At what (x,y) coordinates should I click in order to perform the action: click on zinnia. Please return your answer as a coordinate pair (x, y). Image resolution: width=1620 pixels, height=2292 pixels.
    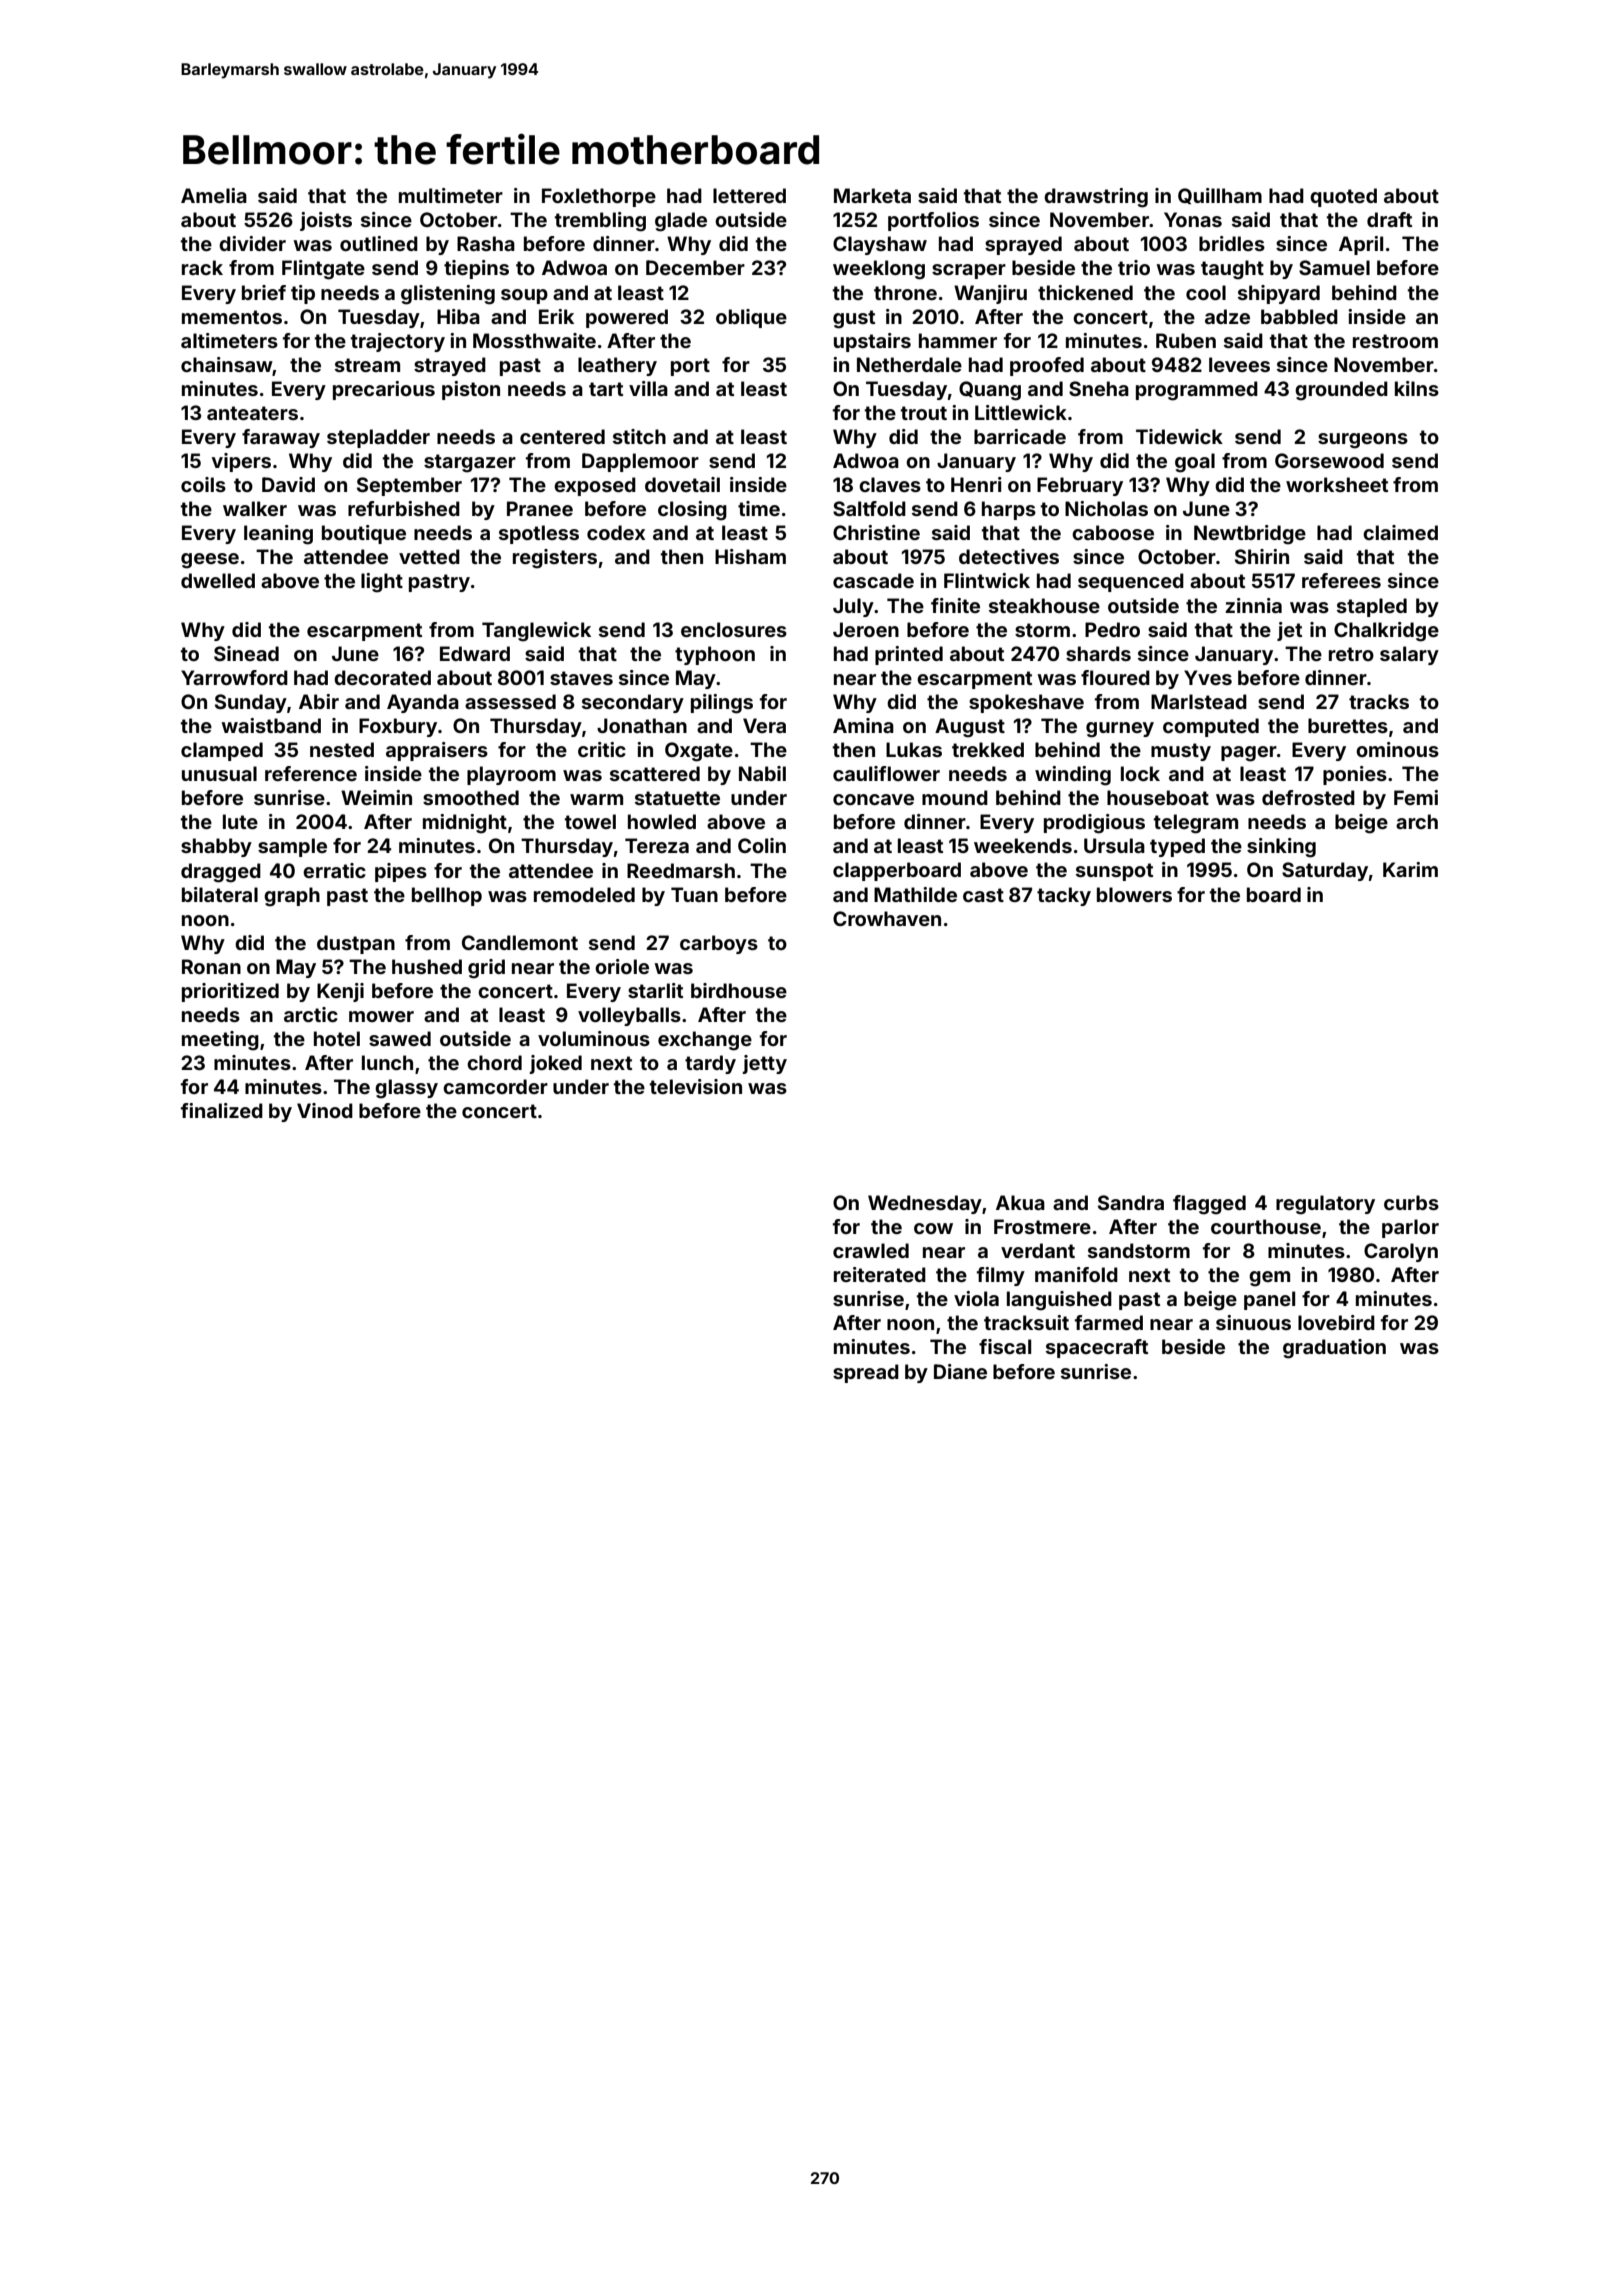
    Looking at the image, I should click on (1253, 605).
